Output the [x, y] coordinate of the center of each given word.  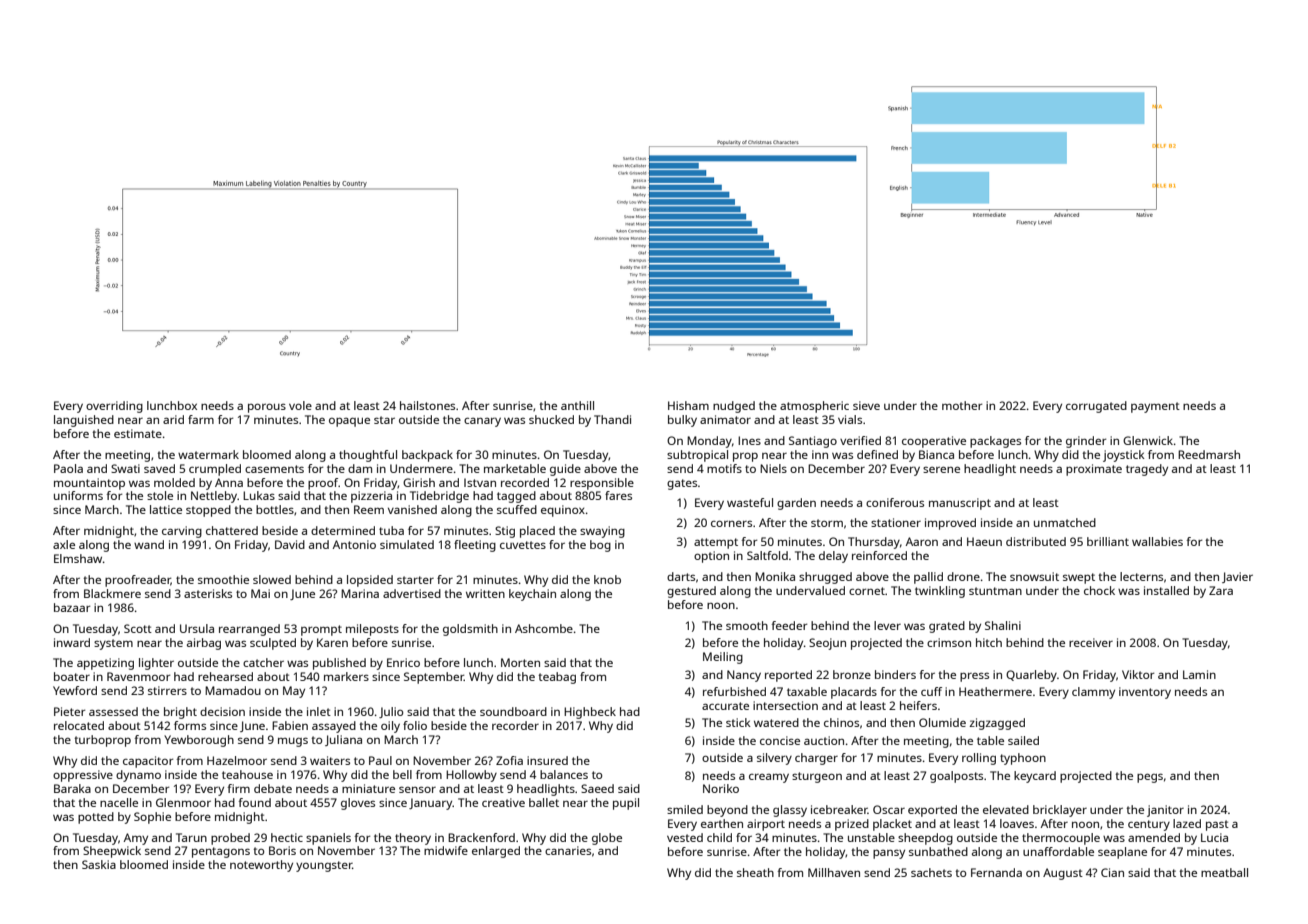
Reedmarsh [1209, 454]
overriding [114, 407]
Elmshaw [78, 558]
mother [962, 405]
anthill [577, 405]
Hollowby [471, 776]
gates [682, 484]
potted [96, 818]
